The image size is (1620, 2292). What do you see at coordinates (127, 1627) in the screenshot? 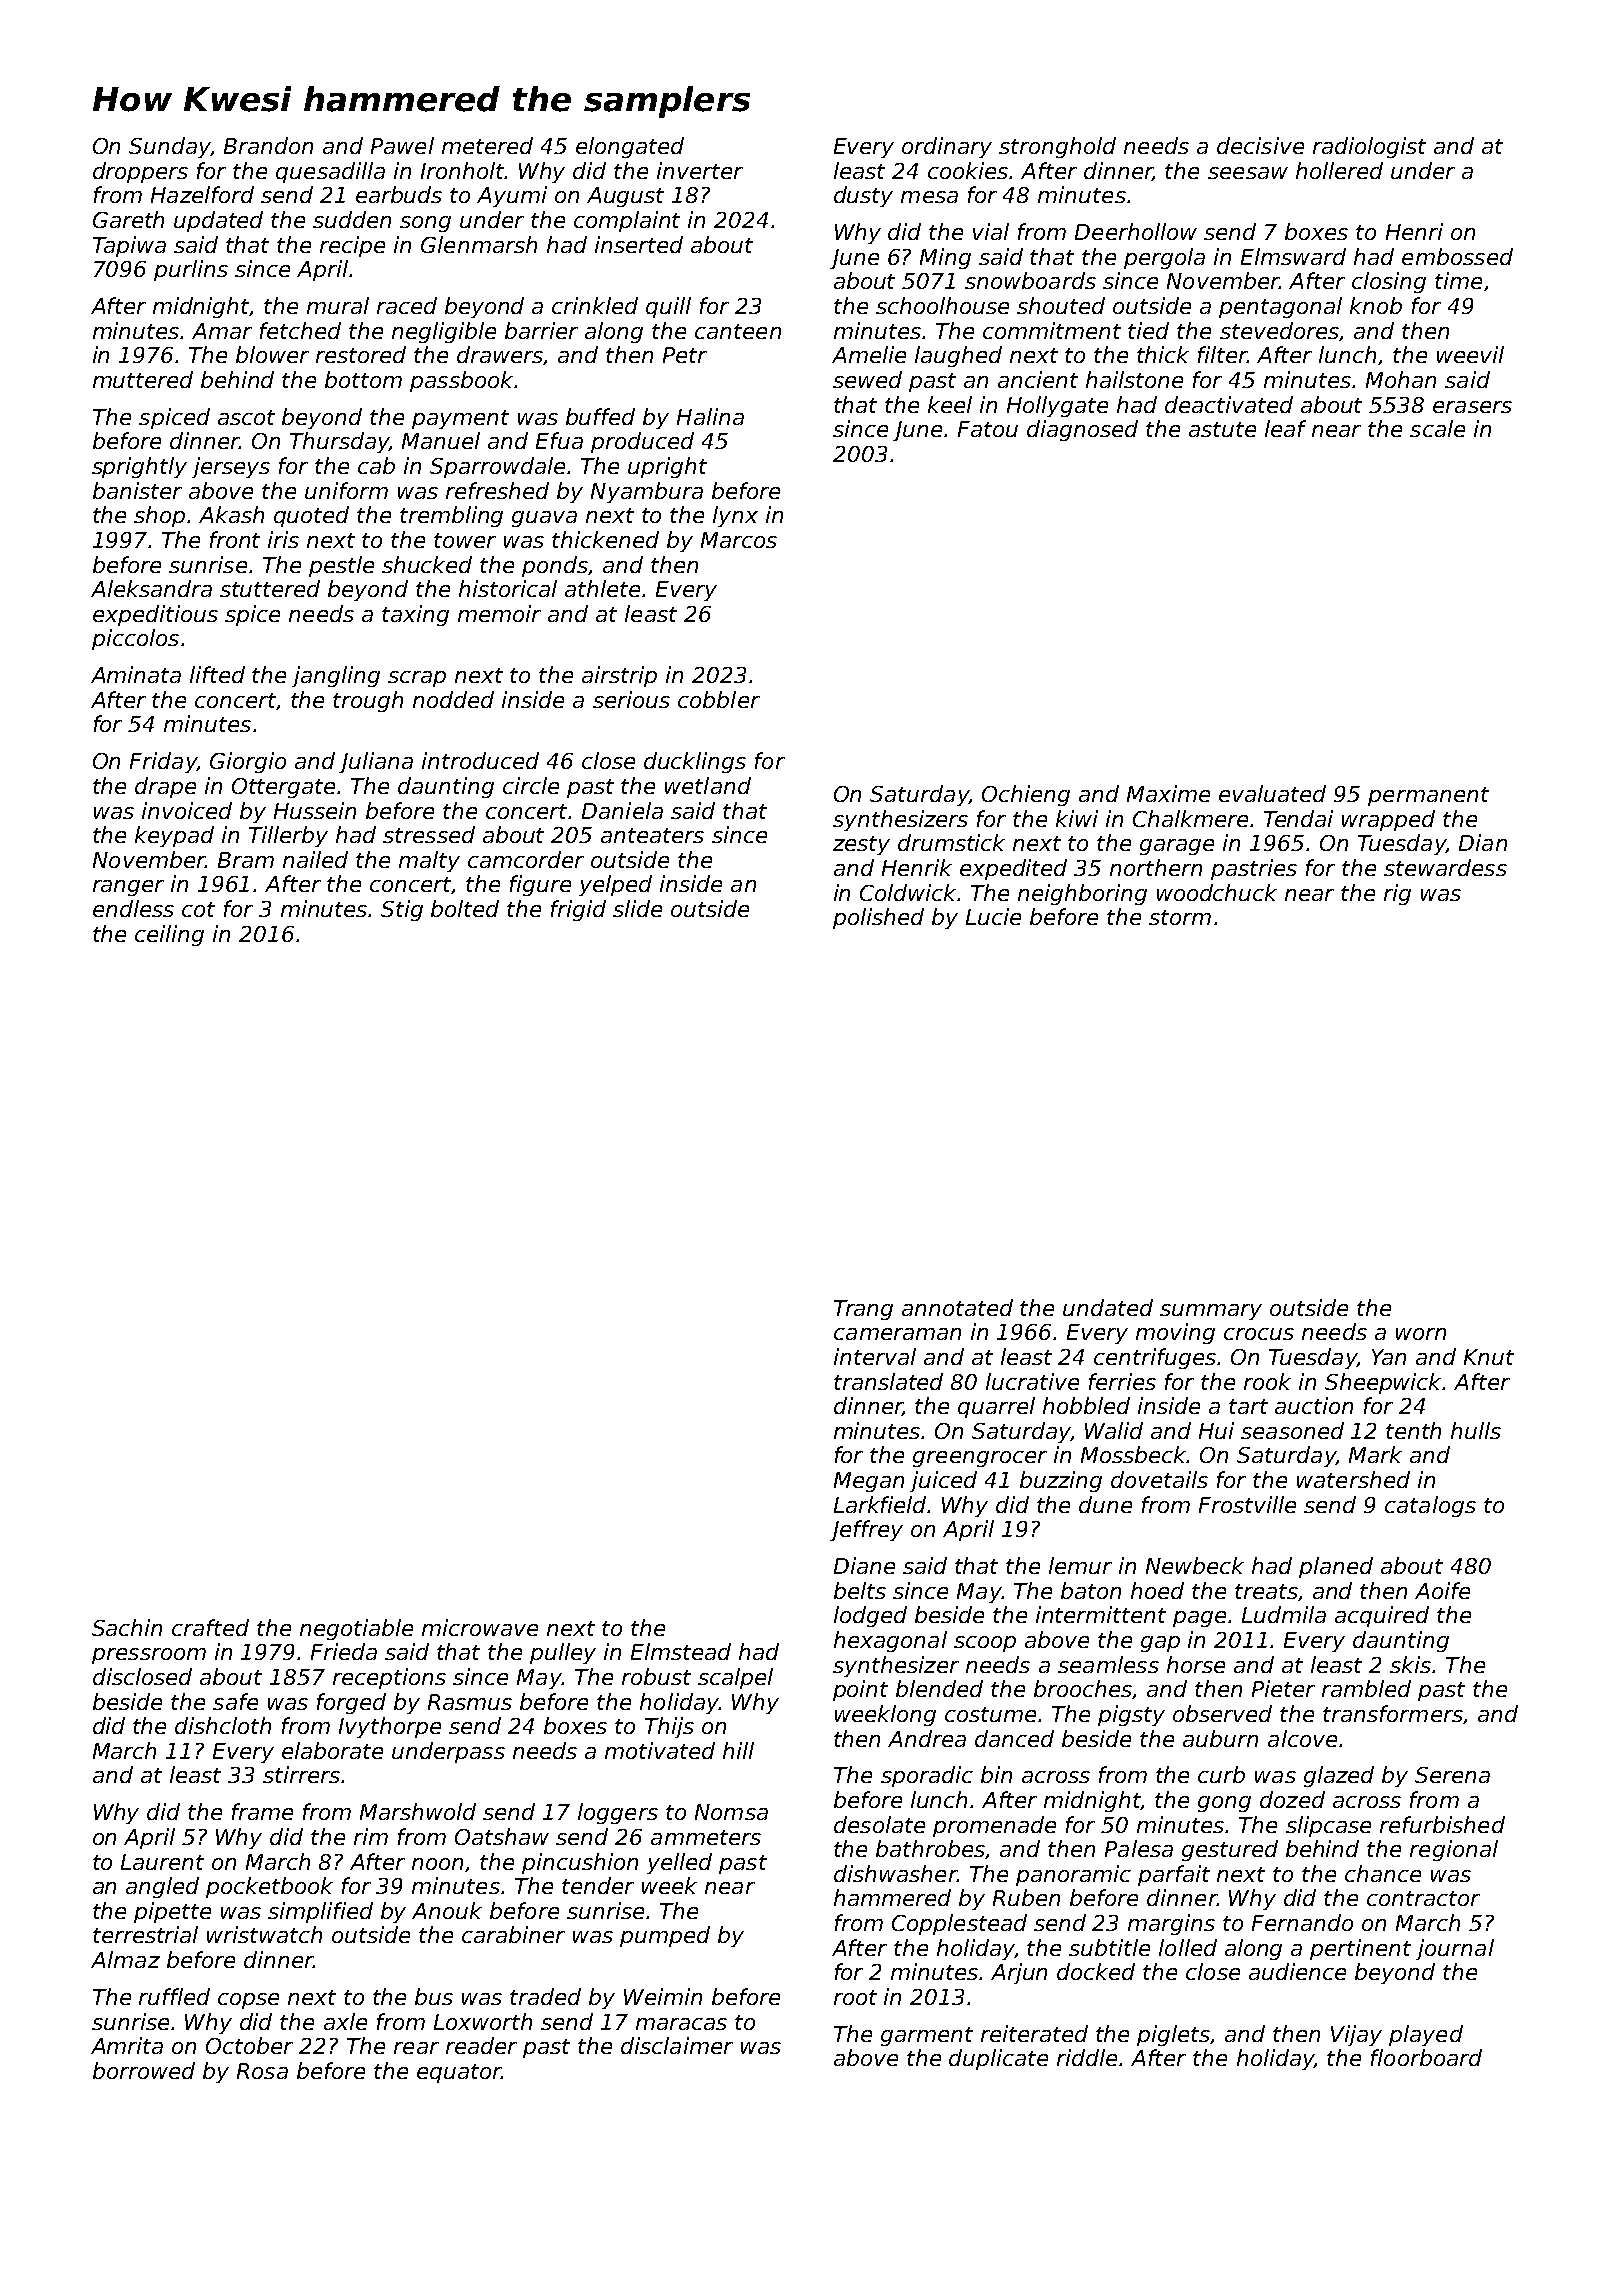
I see `Sachin` at bounding box center [127, 1627].
